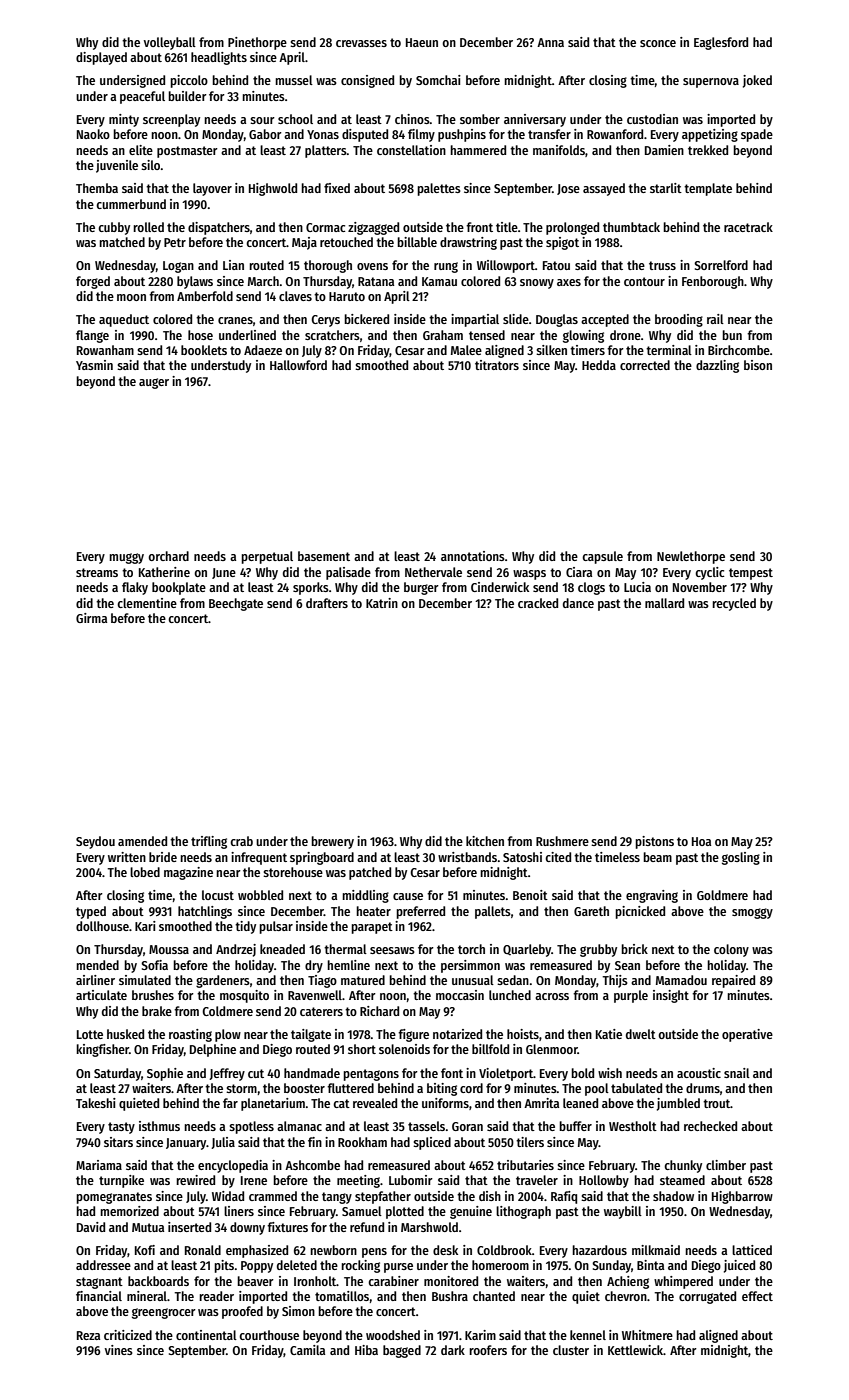 This screenshot has height=1400, width=849. What do you see at coordinates (530, 1142) in the screenshot?
I see `tilers` at bounding box center [530, 1142].
